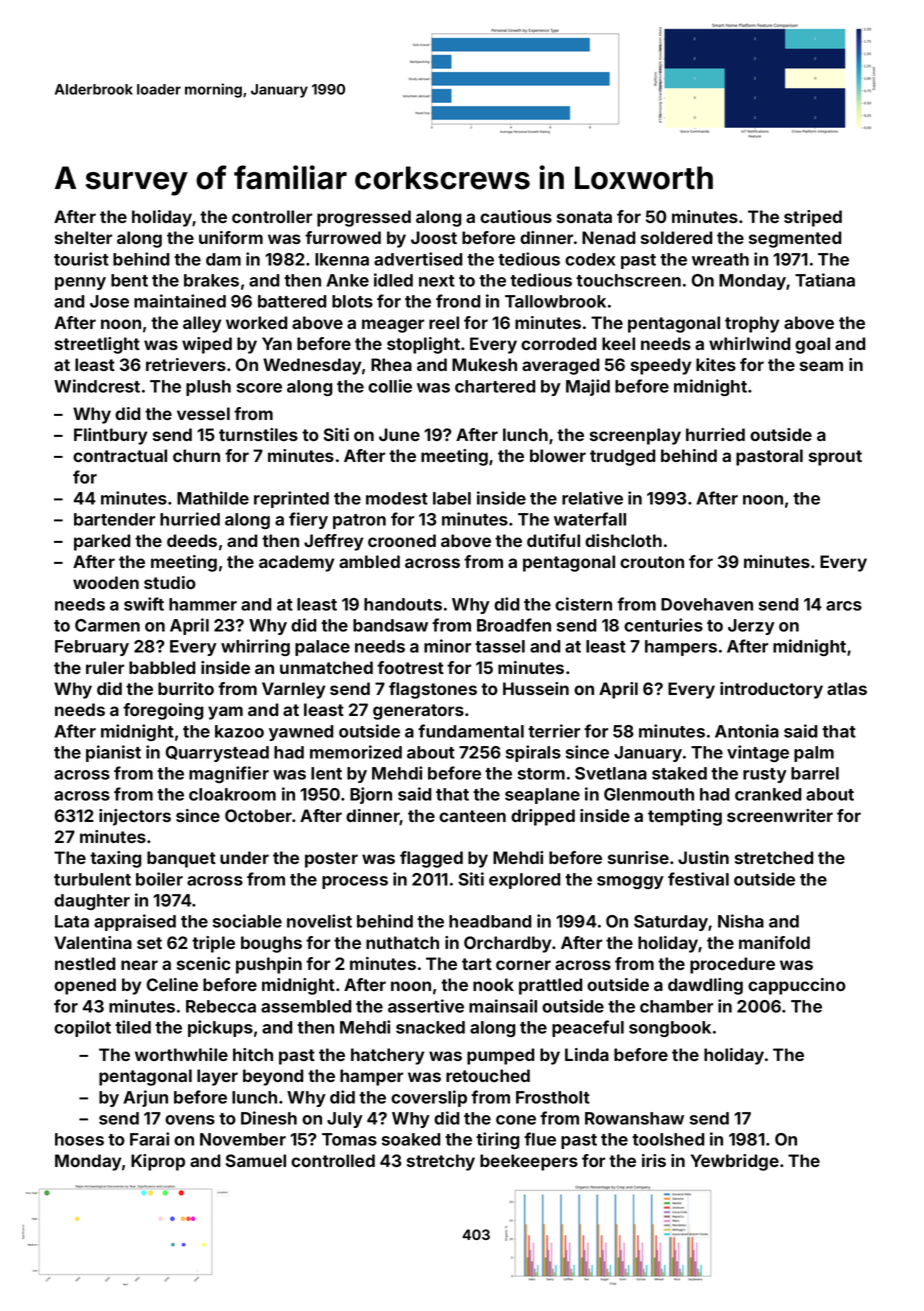 The width and height of the page is (924, 1311). Describe the element at coordinates (555, 301) in the page. I see `Tallowbrook` at that location.
